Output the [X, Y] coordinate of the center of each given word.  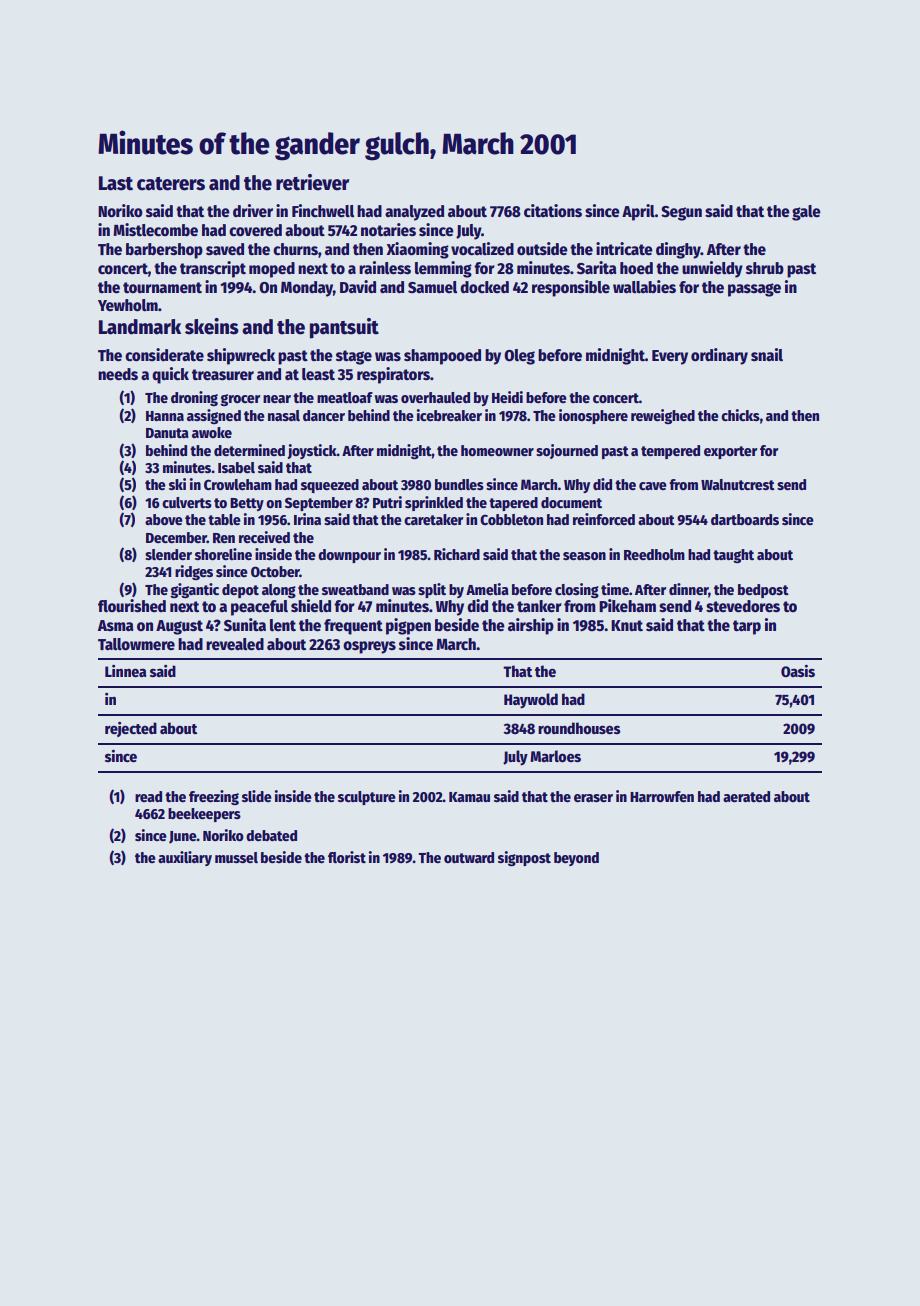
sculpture [367, 798]
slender [168, 554]
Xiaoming [417, 250]
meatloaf [345, 397]
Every [670, 357]
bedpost [763, 591]
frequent [353, 627]
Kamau [469, 797]
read [148, 796]
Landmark [140, 327]
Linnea [126, 671]
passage [754, 290]
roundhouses [579, 728]
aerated [746, 796]
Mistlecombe [155, 230]
